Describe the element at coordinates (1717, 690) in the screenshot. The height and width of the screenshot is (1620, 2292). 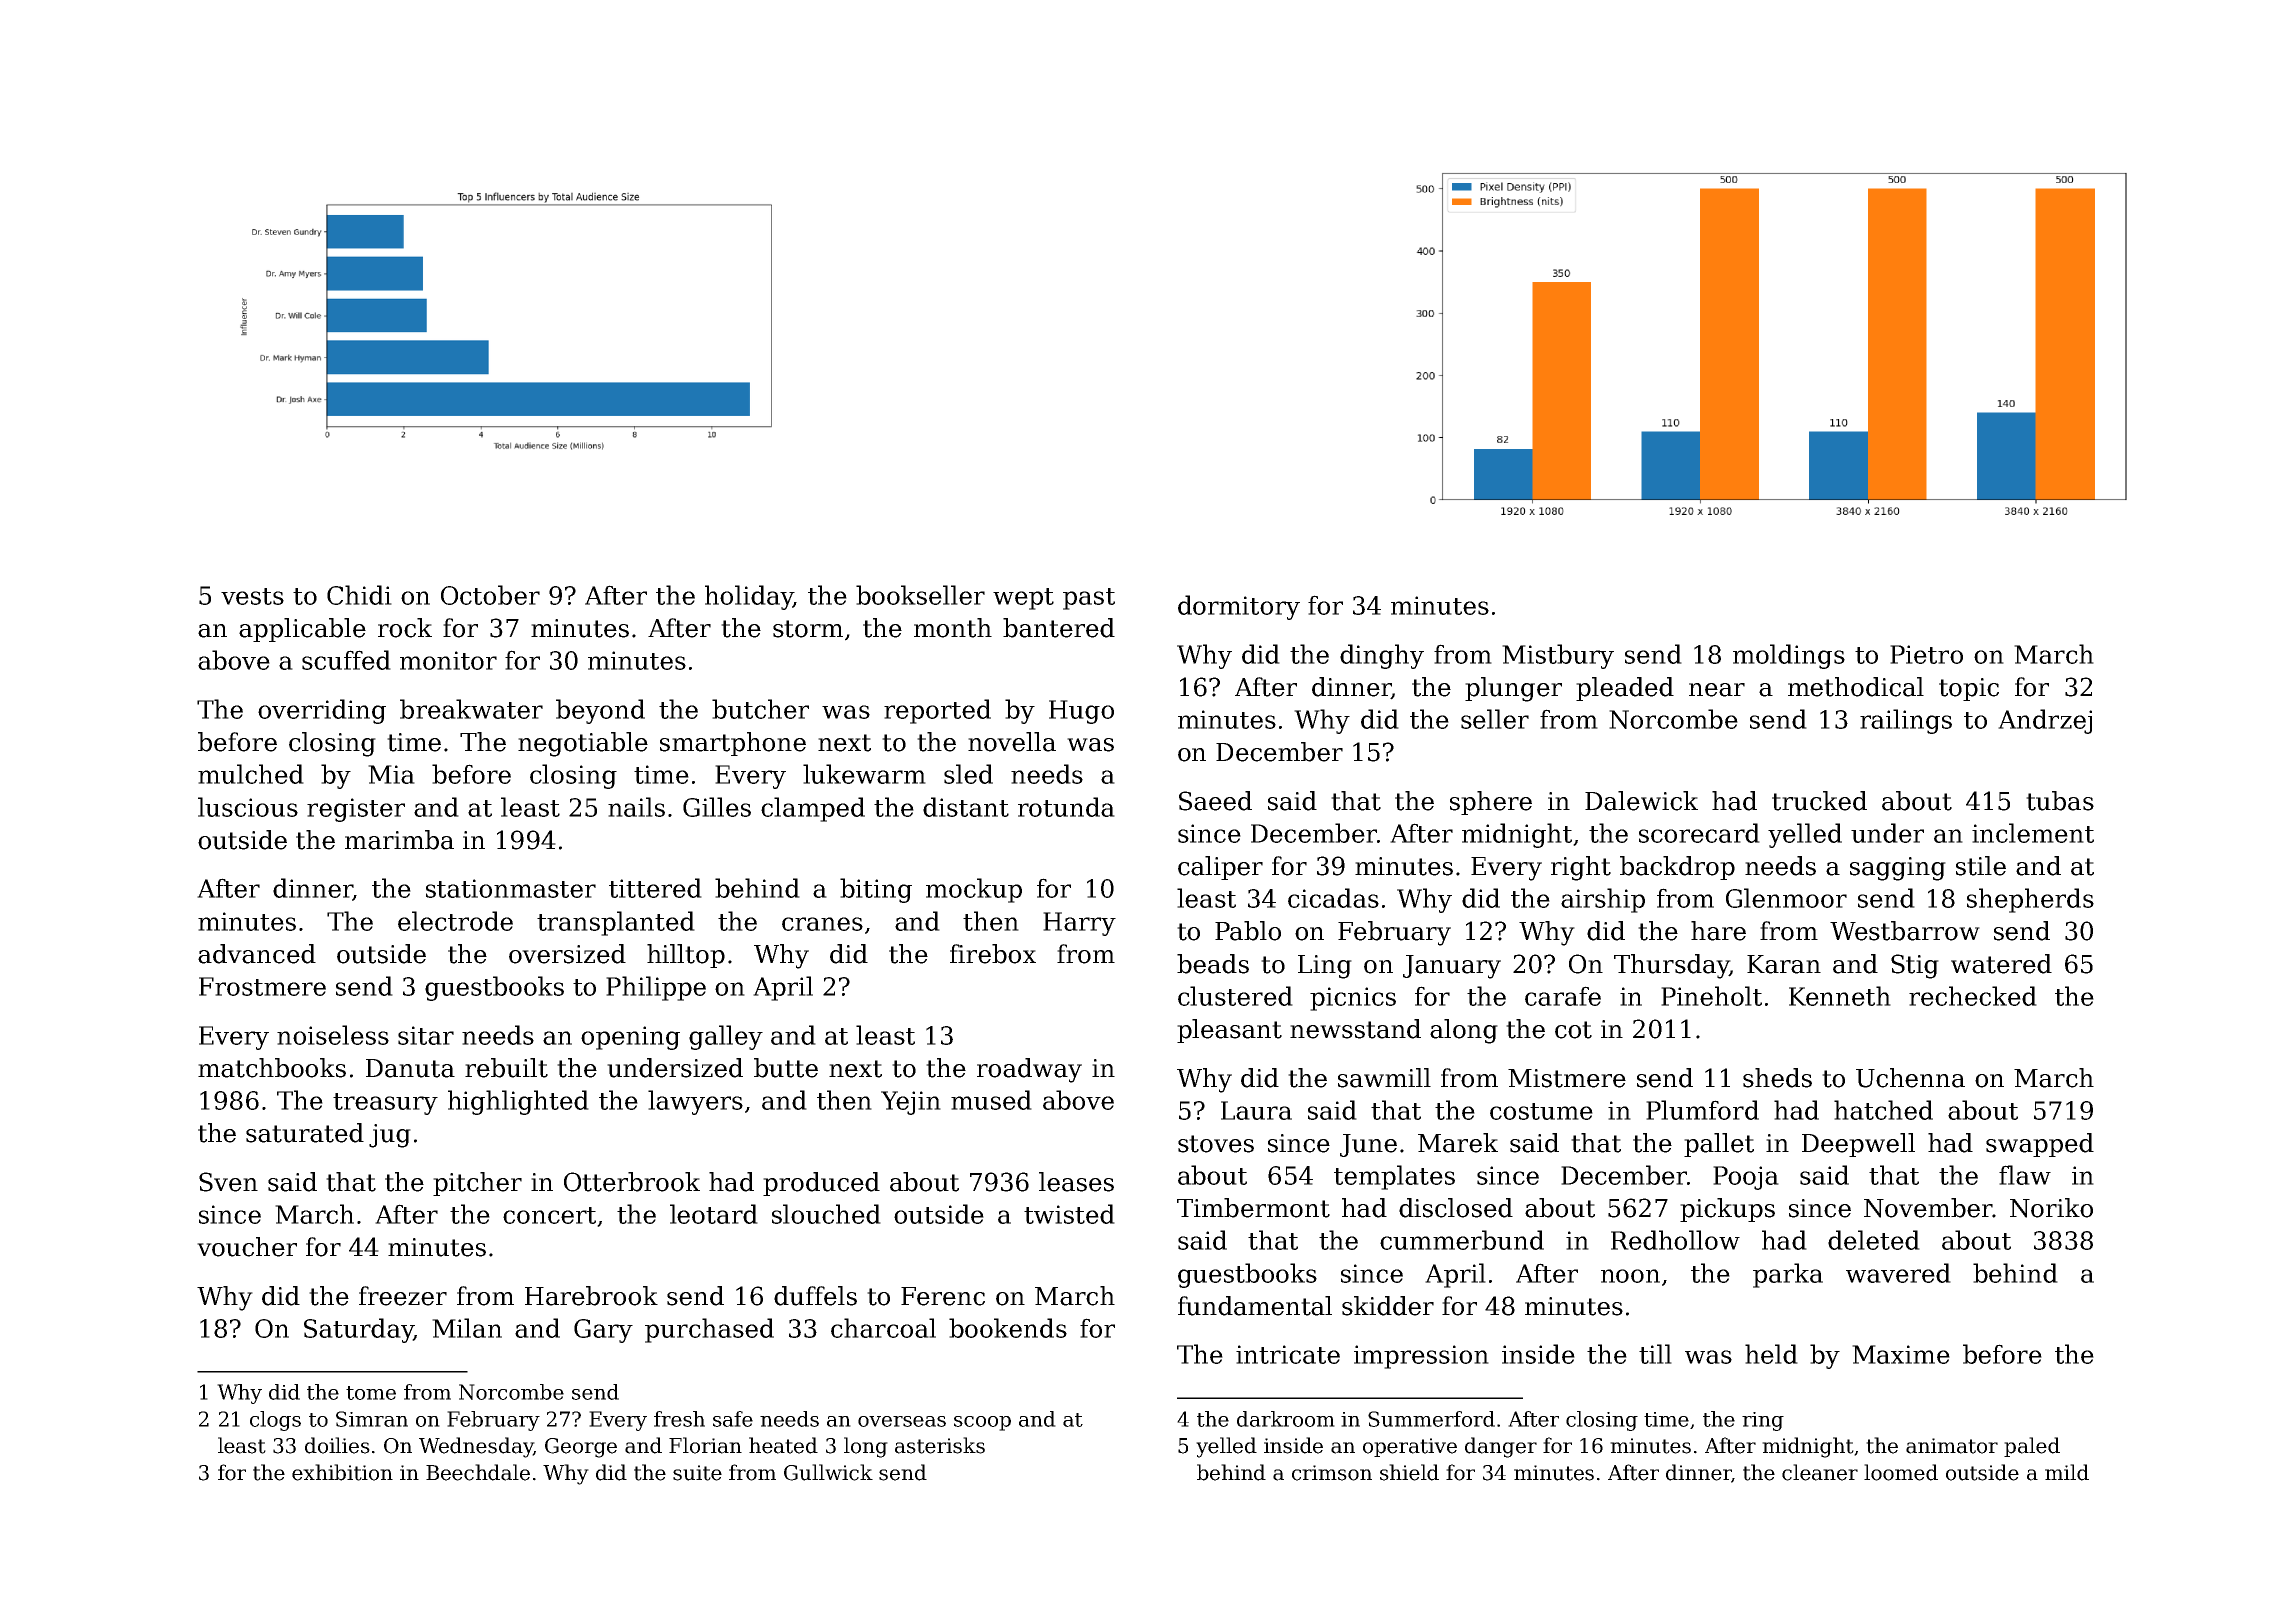
I see `near` at that location.
